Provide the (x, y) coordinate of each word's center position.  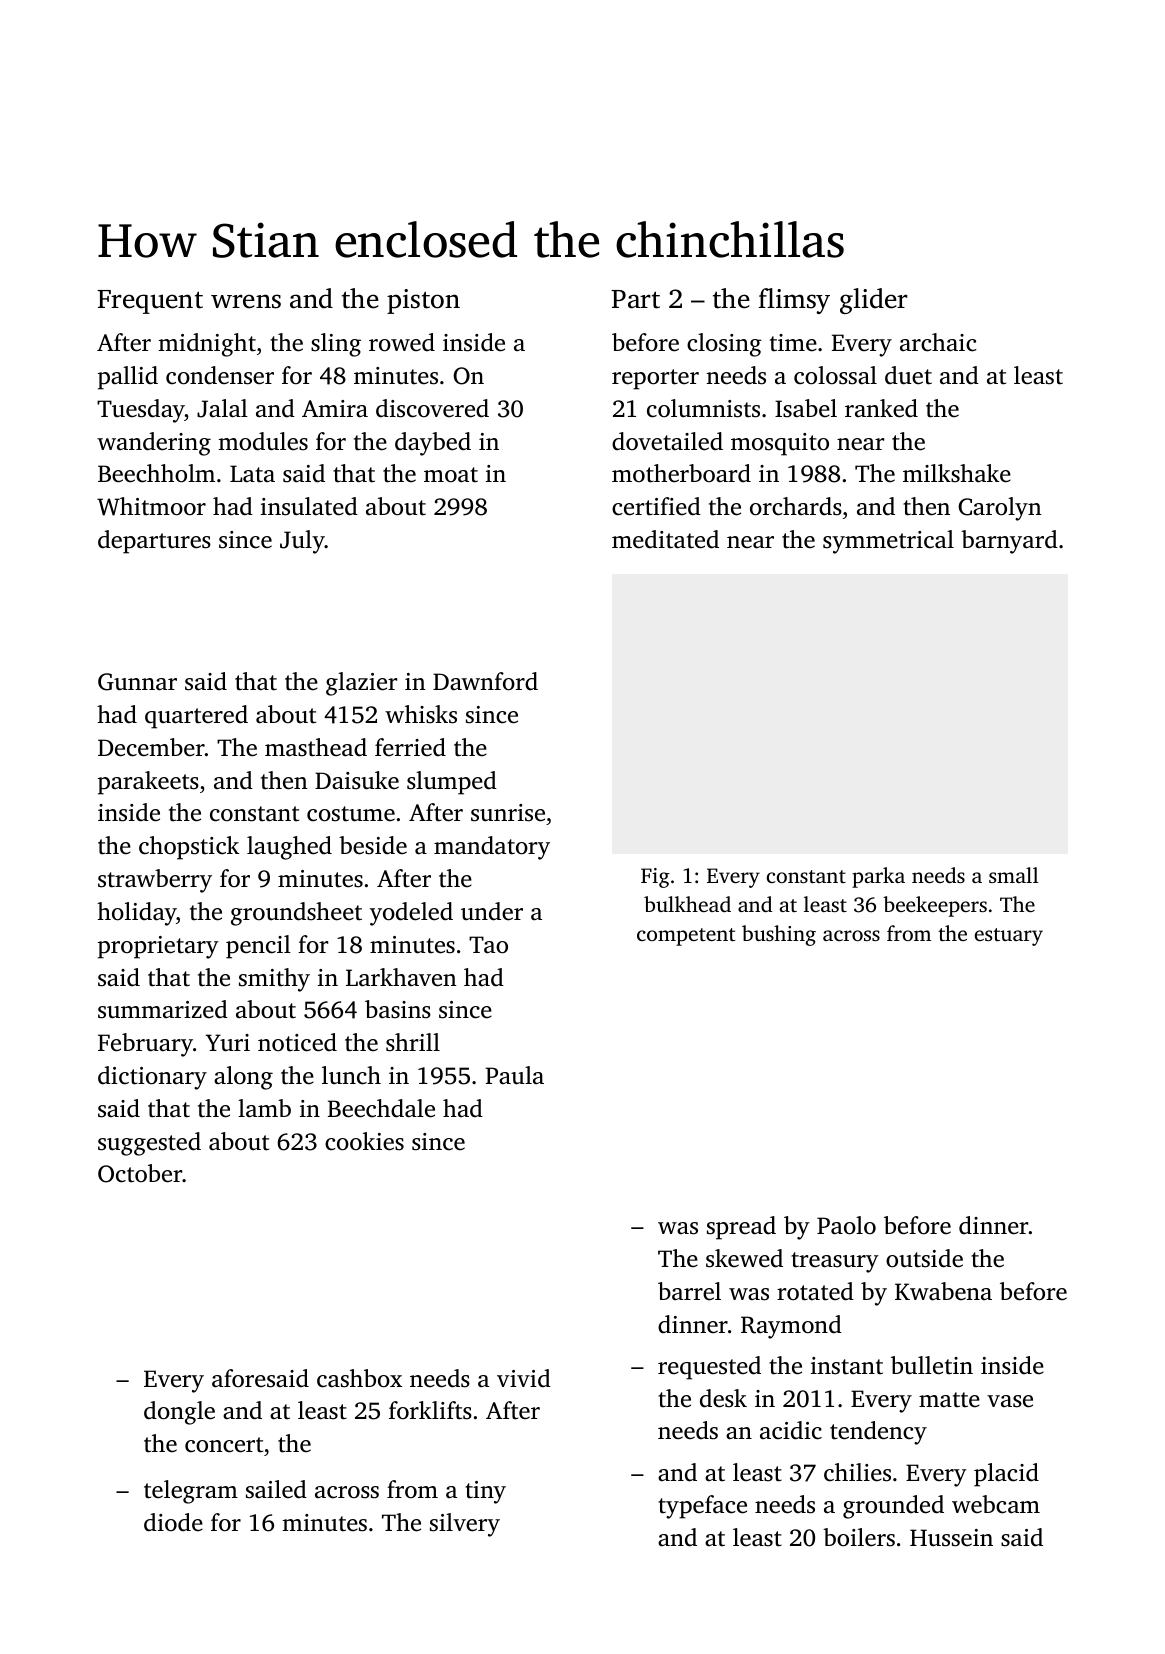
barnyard (1009, 542)
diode (173, 1522)
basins (398, 1009)
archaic (938, 342)
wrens (246, 301)
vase (1010, 1401)
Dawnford (485, 681)
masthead (316, 747)
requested (709, 1368)
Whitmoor (151, 506)
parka (878, 877)
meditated (665, 539)
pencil (258, 947)
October (140, 1173)
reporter (655, 379)
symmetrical (888, 542)
